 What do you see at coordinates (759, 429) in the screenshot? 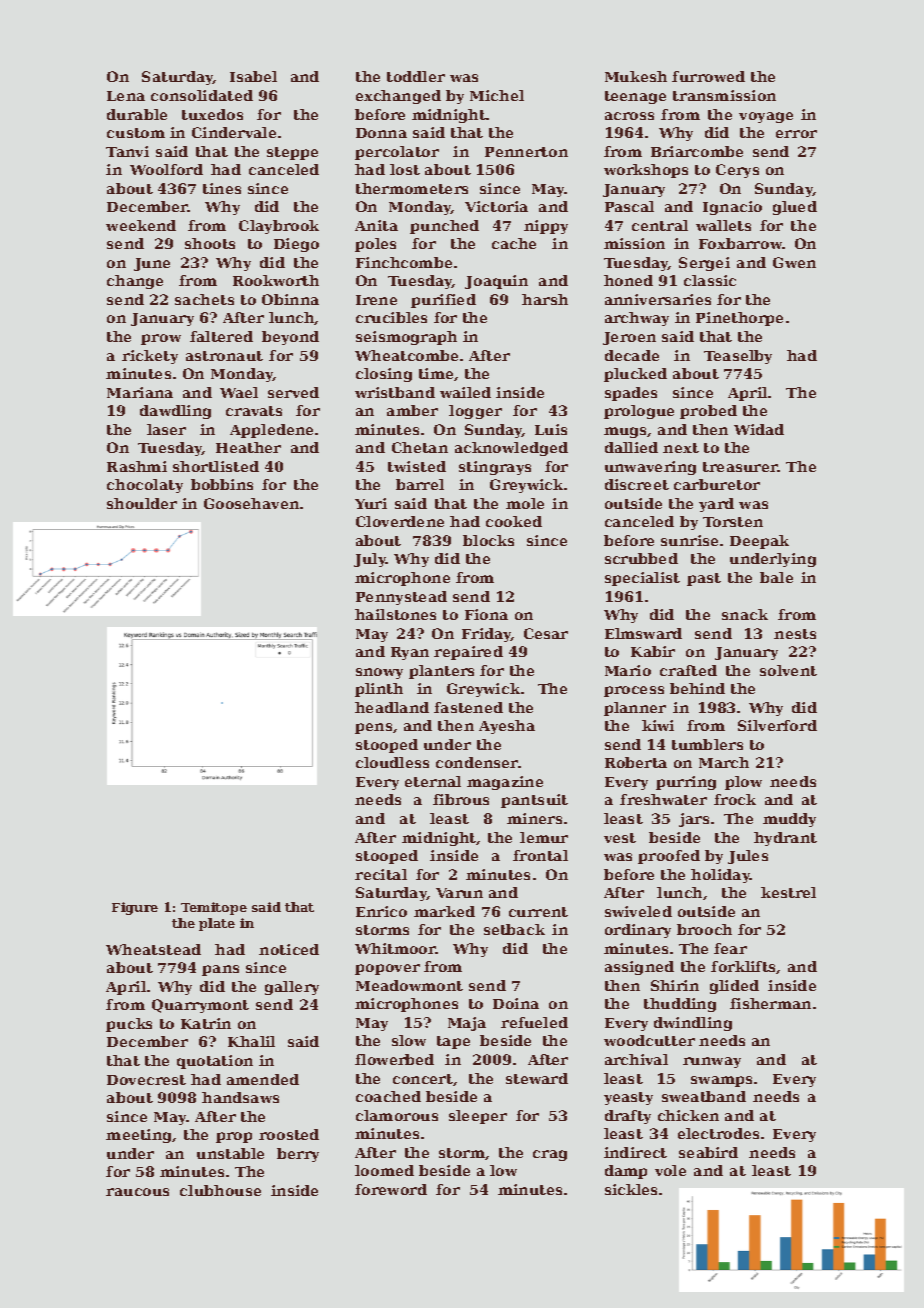
I see `Widad` at bounding box center [759, 429].
